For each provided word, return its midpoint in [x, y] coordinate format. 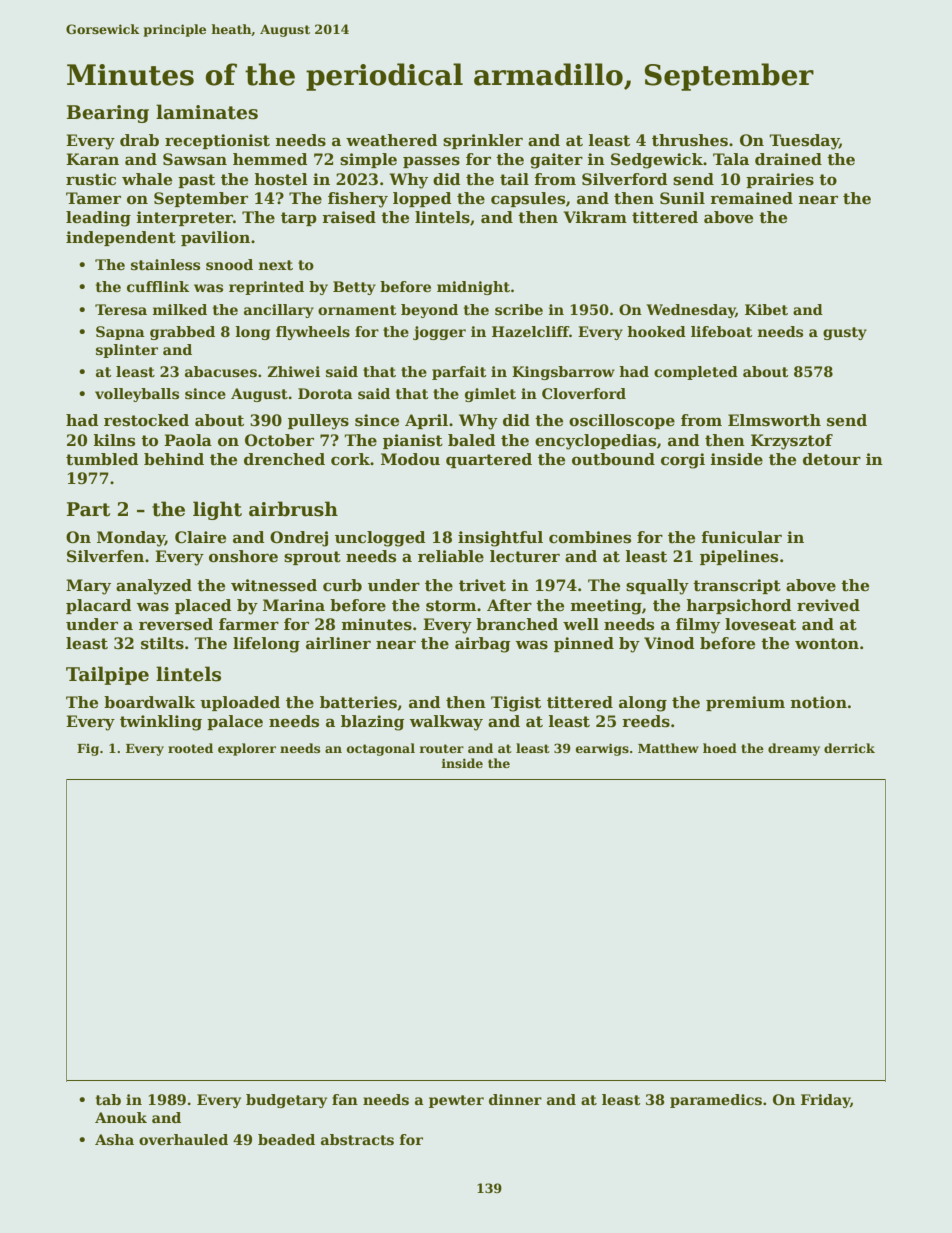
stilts [162, 643]
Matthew [668, 748]
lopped [422, 199]
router [441, 748]
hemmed [270, 159]
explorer [247, 749]
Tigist [516, 704]
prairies [780, 180]
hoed [720, 748]
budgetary [286, 1101]
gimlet [490, 395]
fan [345, 1099]
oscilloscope [622, 421]
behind [174, 459]
